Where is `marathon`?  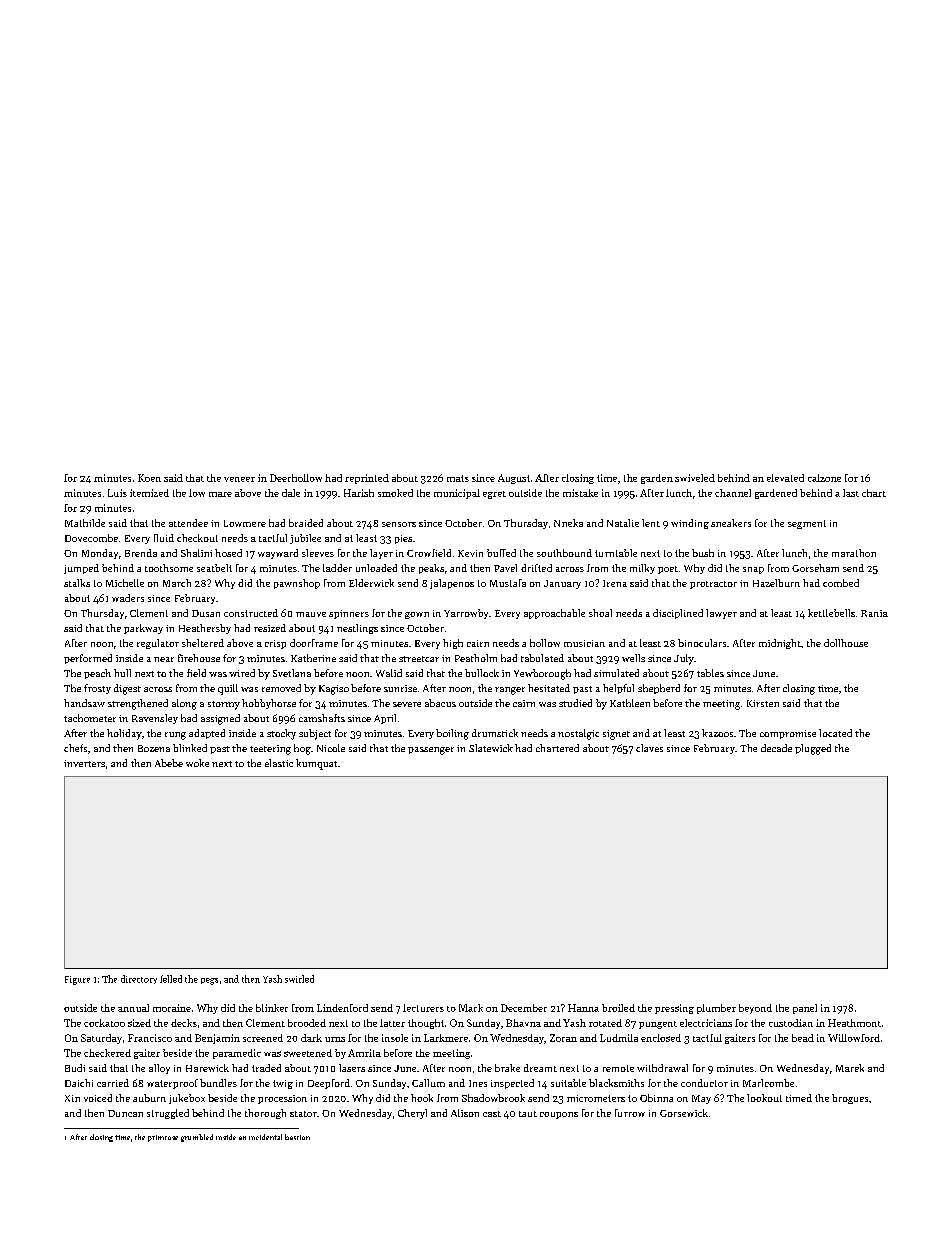
marathon is located at coordinates (854, 553).
